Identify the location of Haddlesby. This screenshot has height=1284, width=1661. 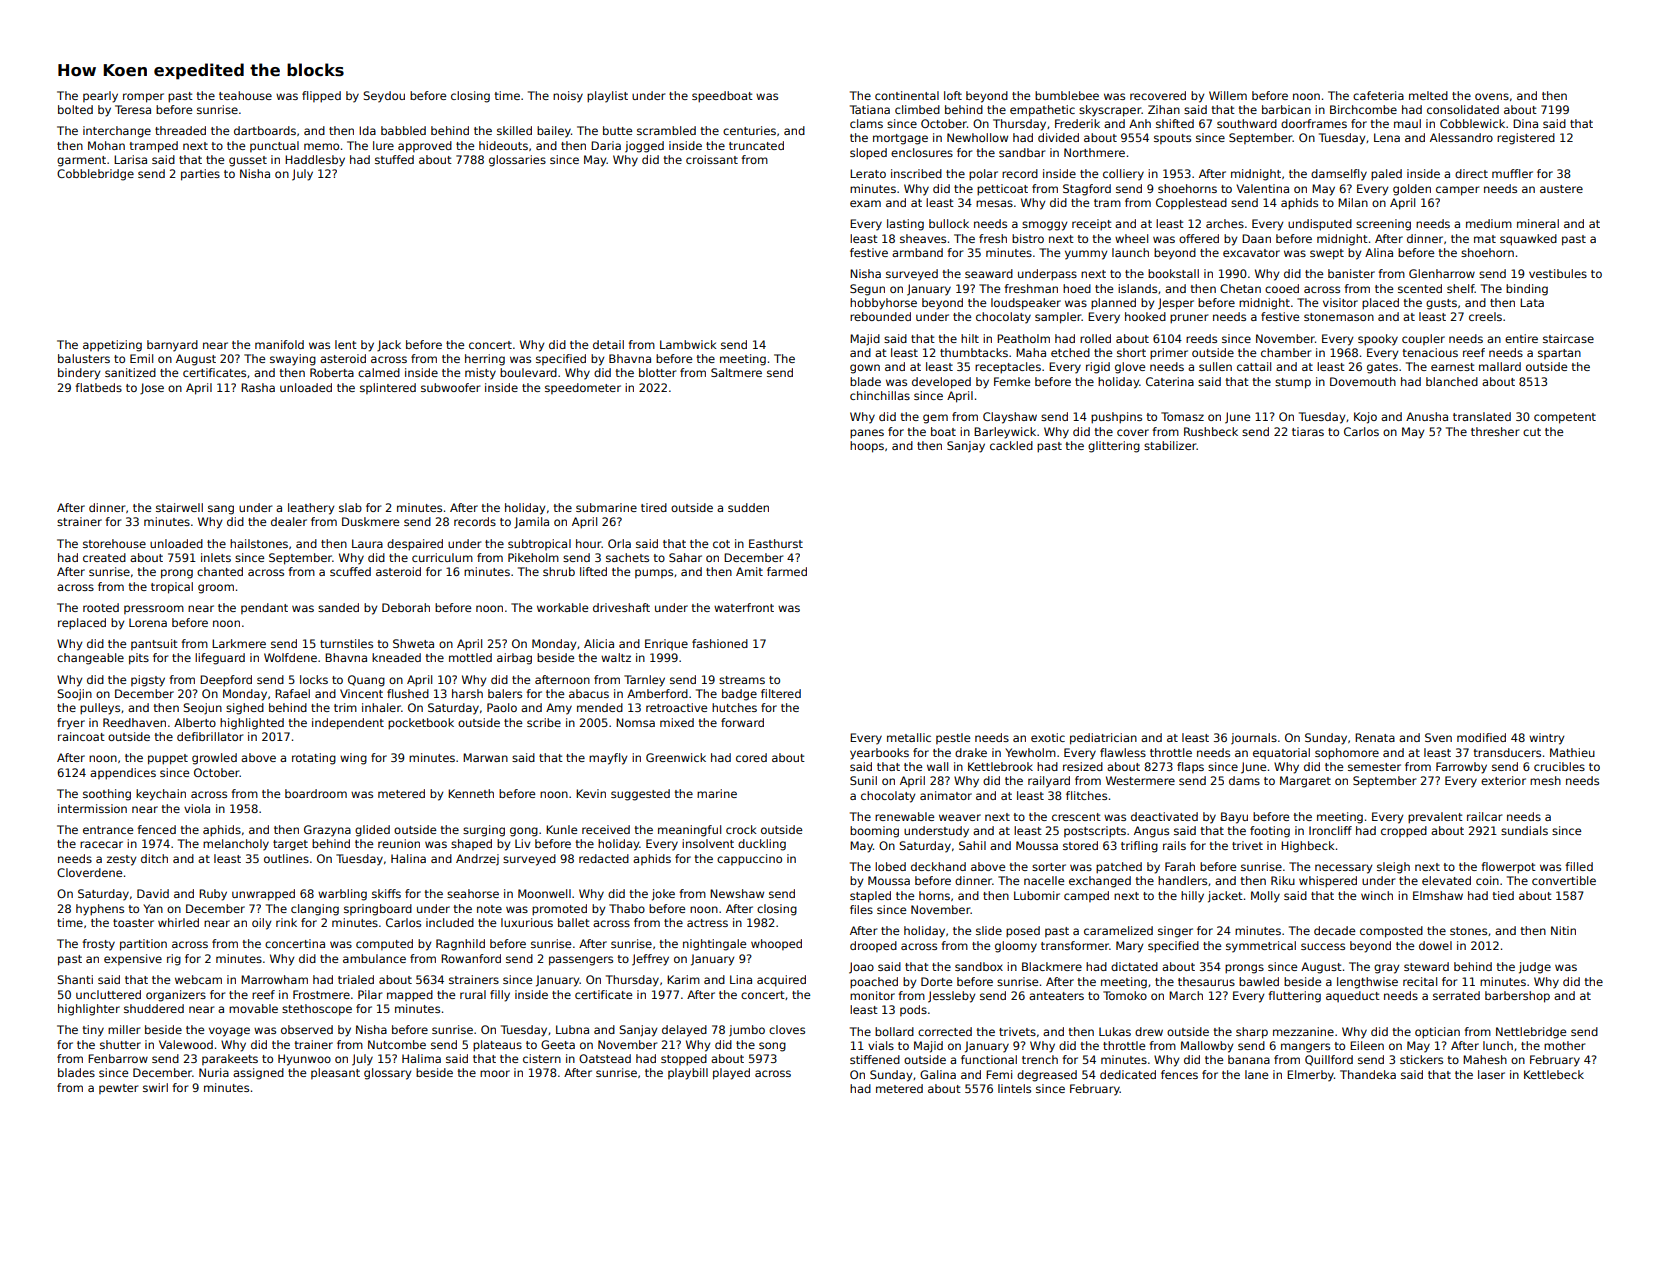
(315, 161).
